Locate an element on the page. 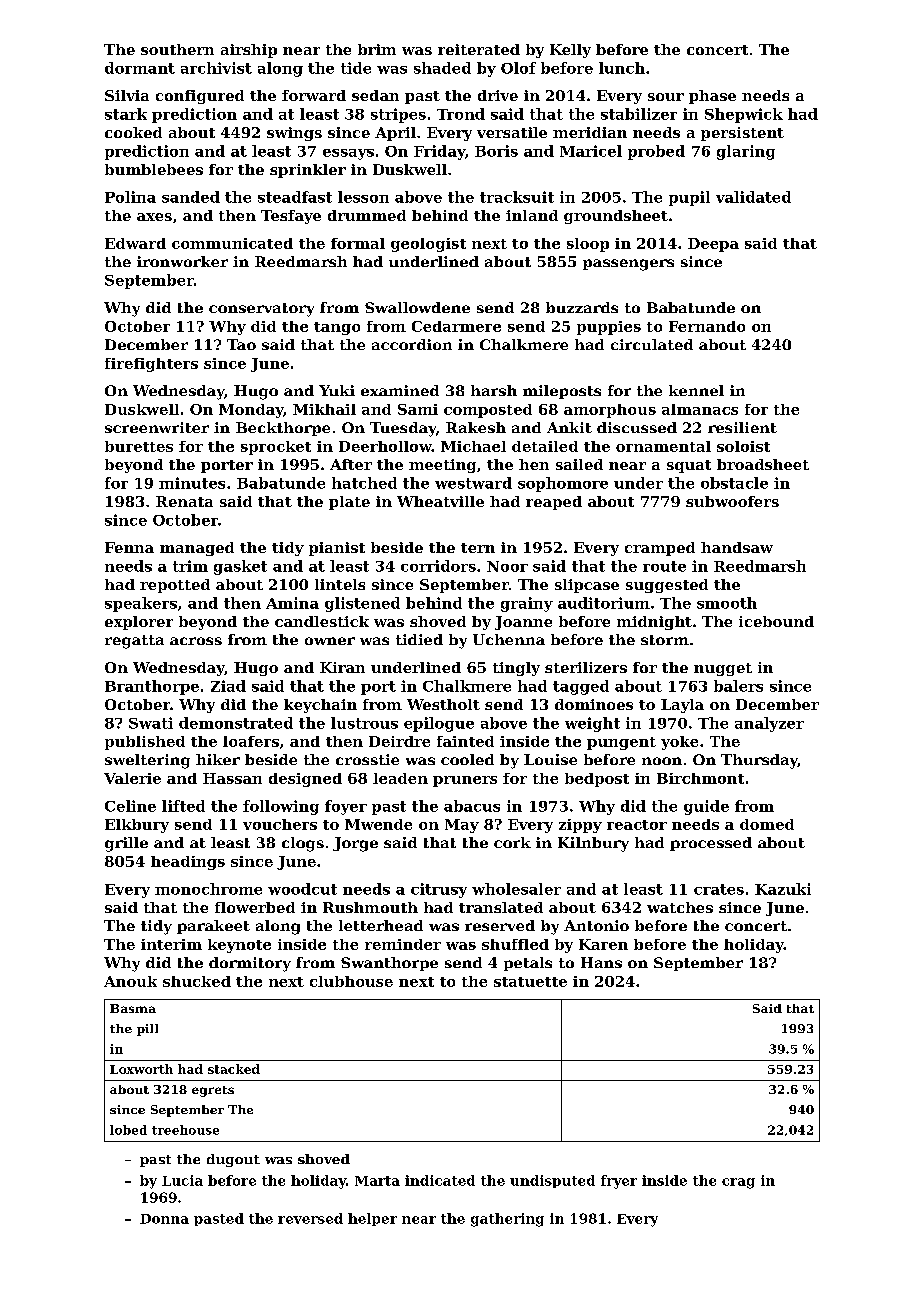 The width and height of the page is (924, 1308). Deerhollow is located at coordinates (385, 446).
